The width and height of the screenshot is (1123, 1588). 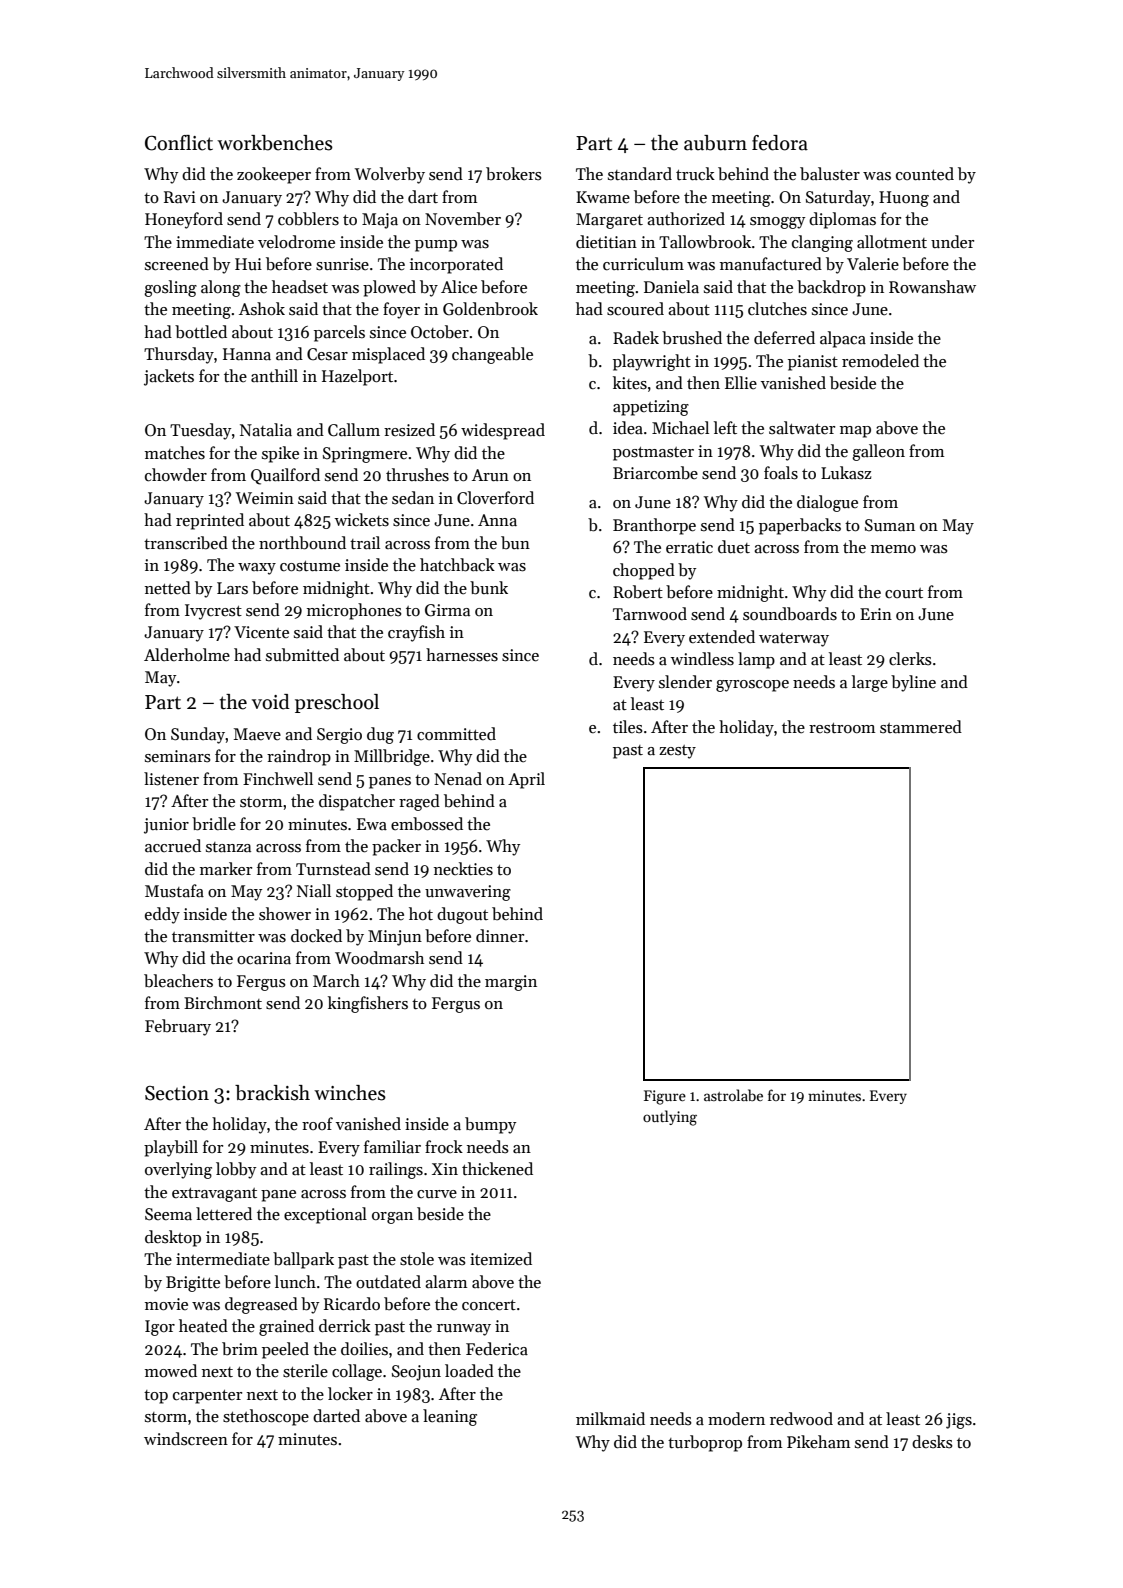 I want to click on brokers, so click(x=514, y=174).
